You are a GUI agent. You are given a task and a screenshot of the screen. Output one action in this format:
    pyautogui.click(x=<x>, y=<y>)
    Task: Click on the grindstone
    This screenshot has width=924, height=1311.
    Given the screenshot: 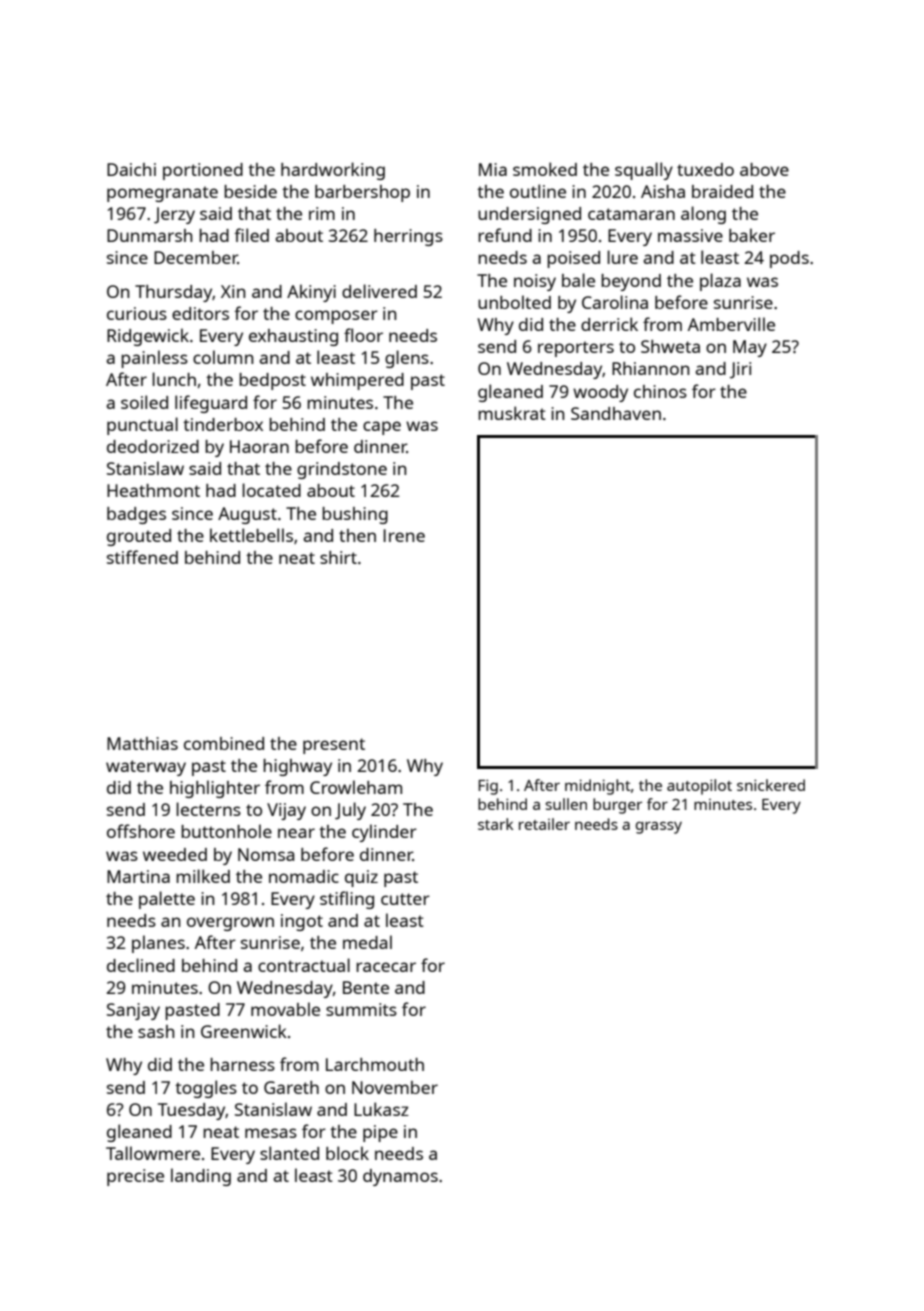 What is the action you would take?
    pyautogui.click(x=342, y=470)
